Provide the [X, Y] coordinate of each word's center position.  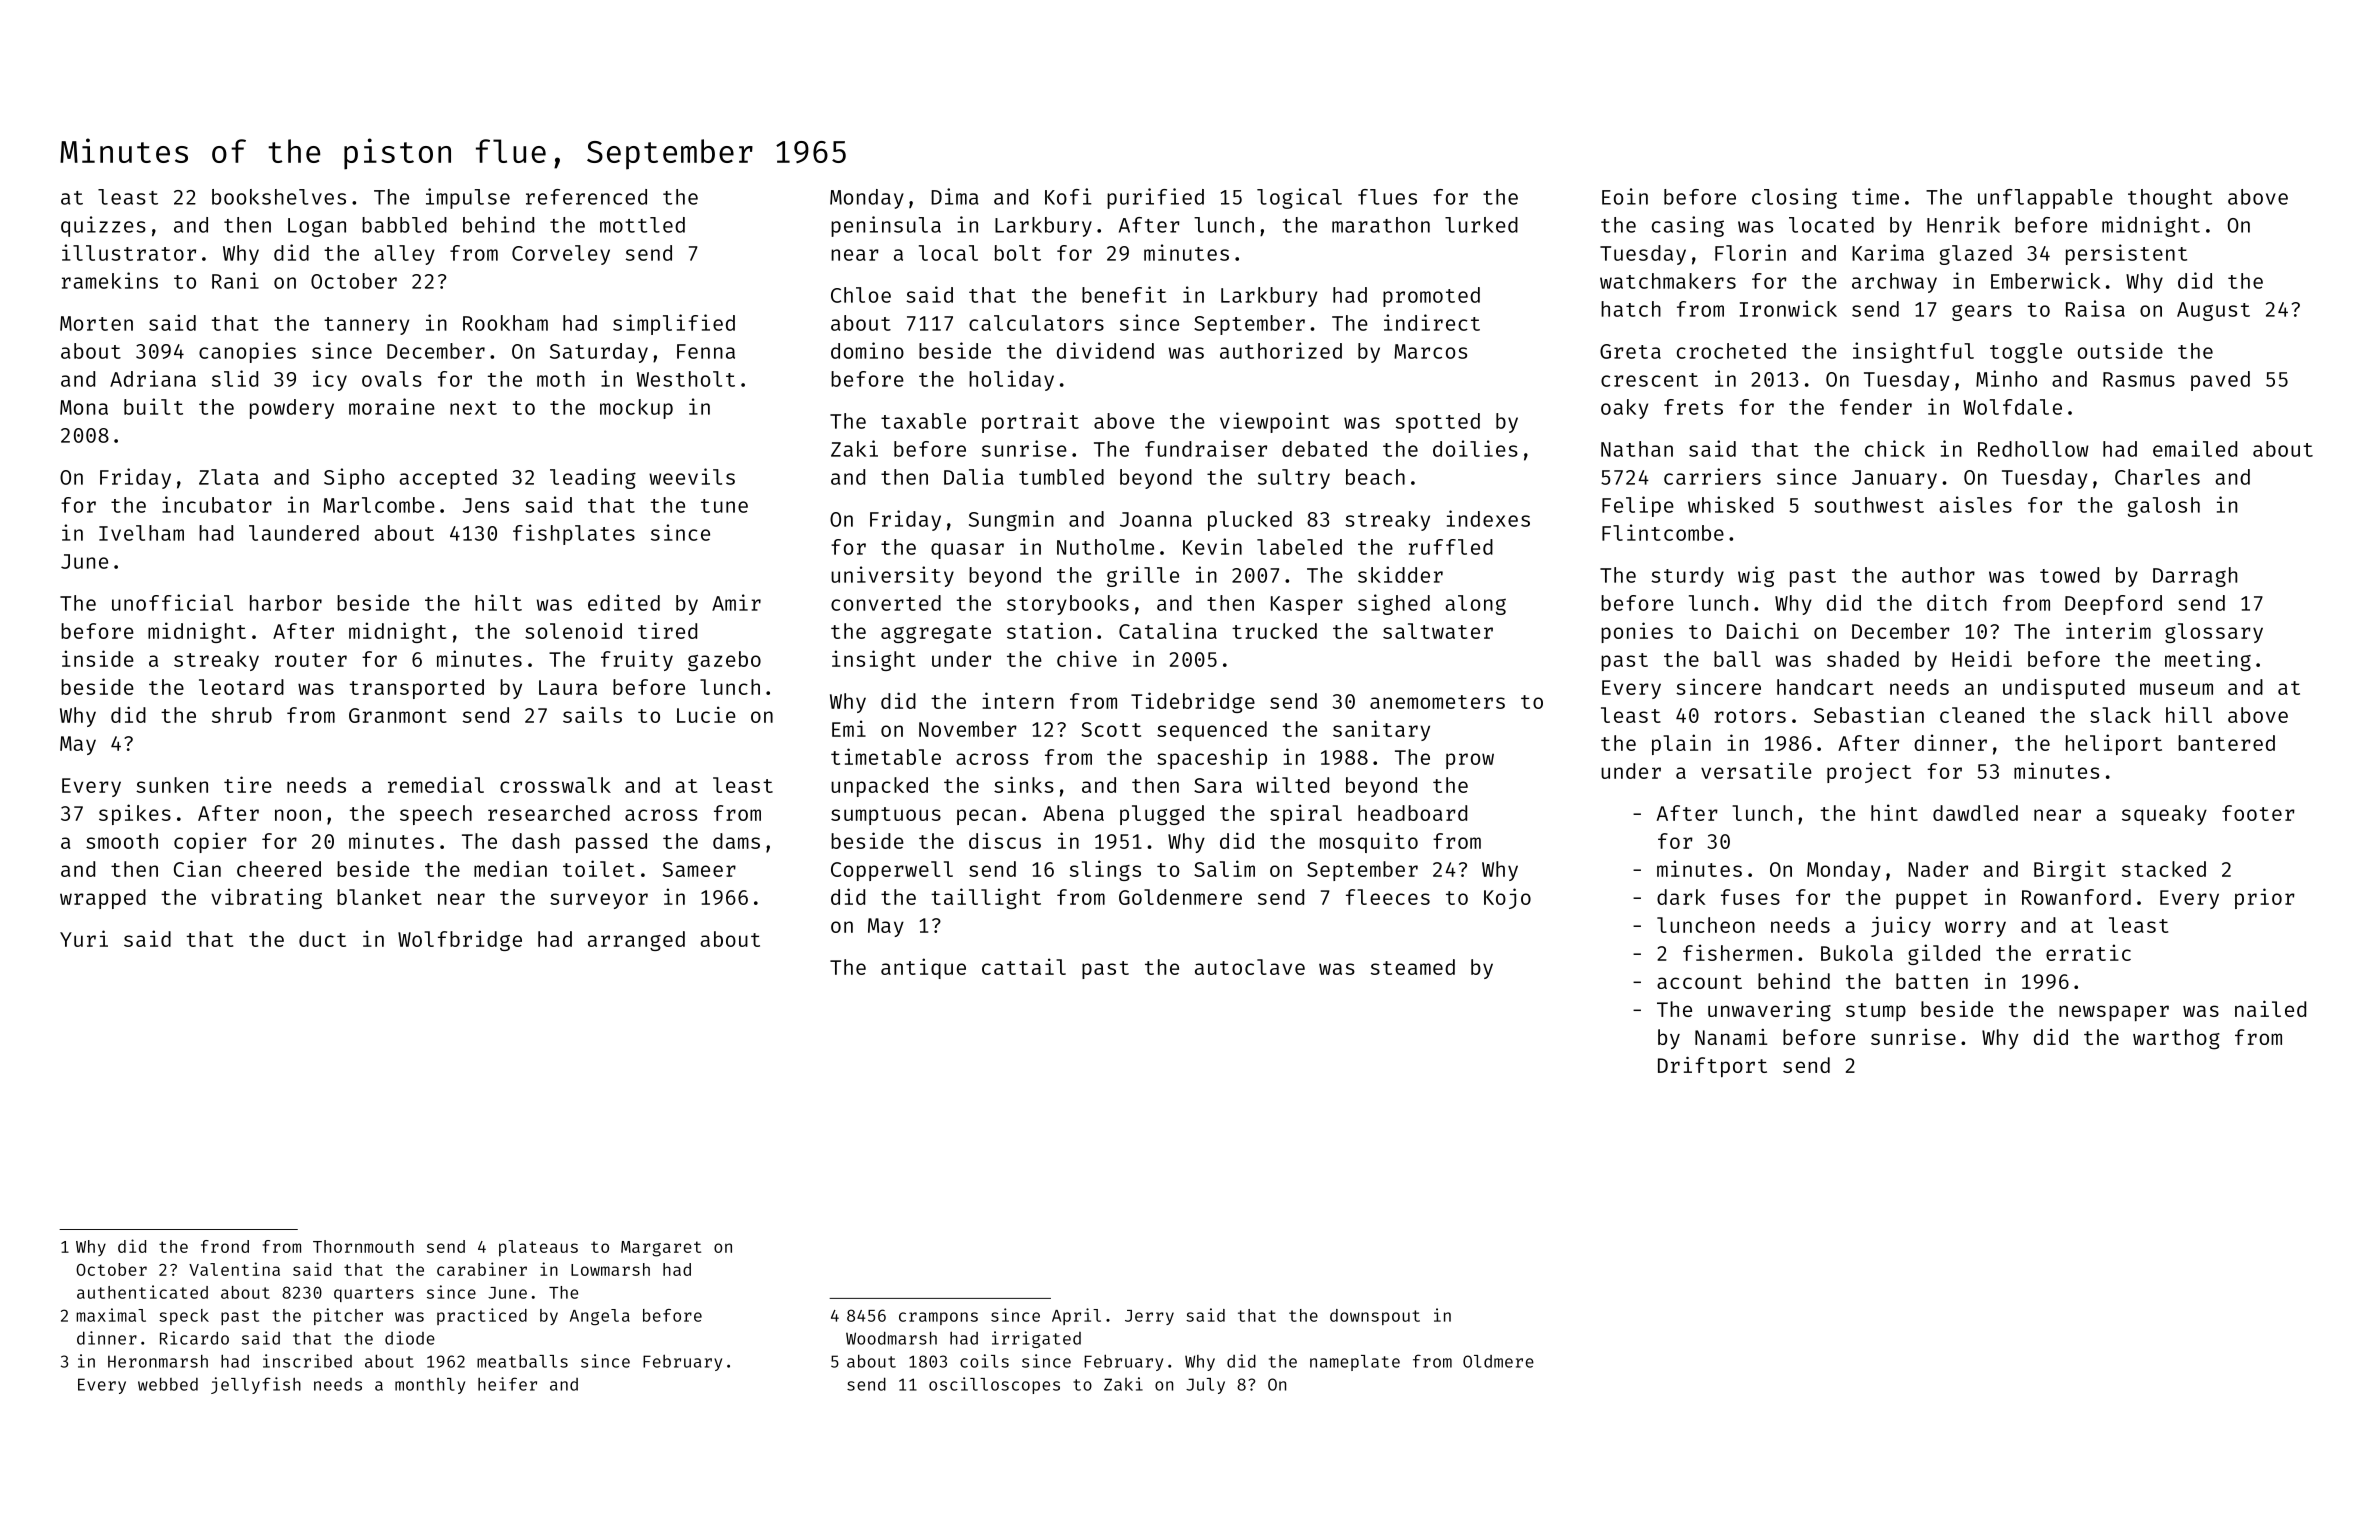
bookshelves [279, 197]
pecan [986, 817]
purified [1155, 198]
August [2213, 311]
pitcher [348, 1316]
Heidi [1982, 658]
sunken [172, 785]
